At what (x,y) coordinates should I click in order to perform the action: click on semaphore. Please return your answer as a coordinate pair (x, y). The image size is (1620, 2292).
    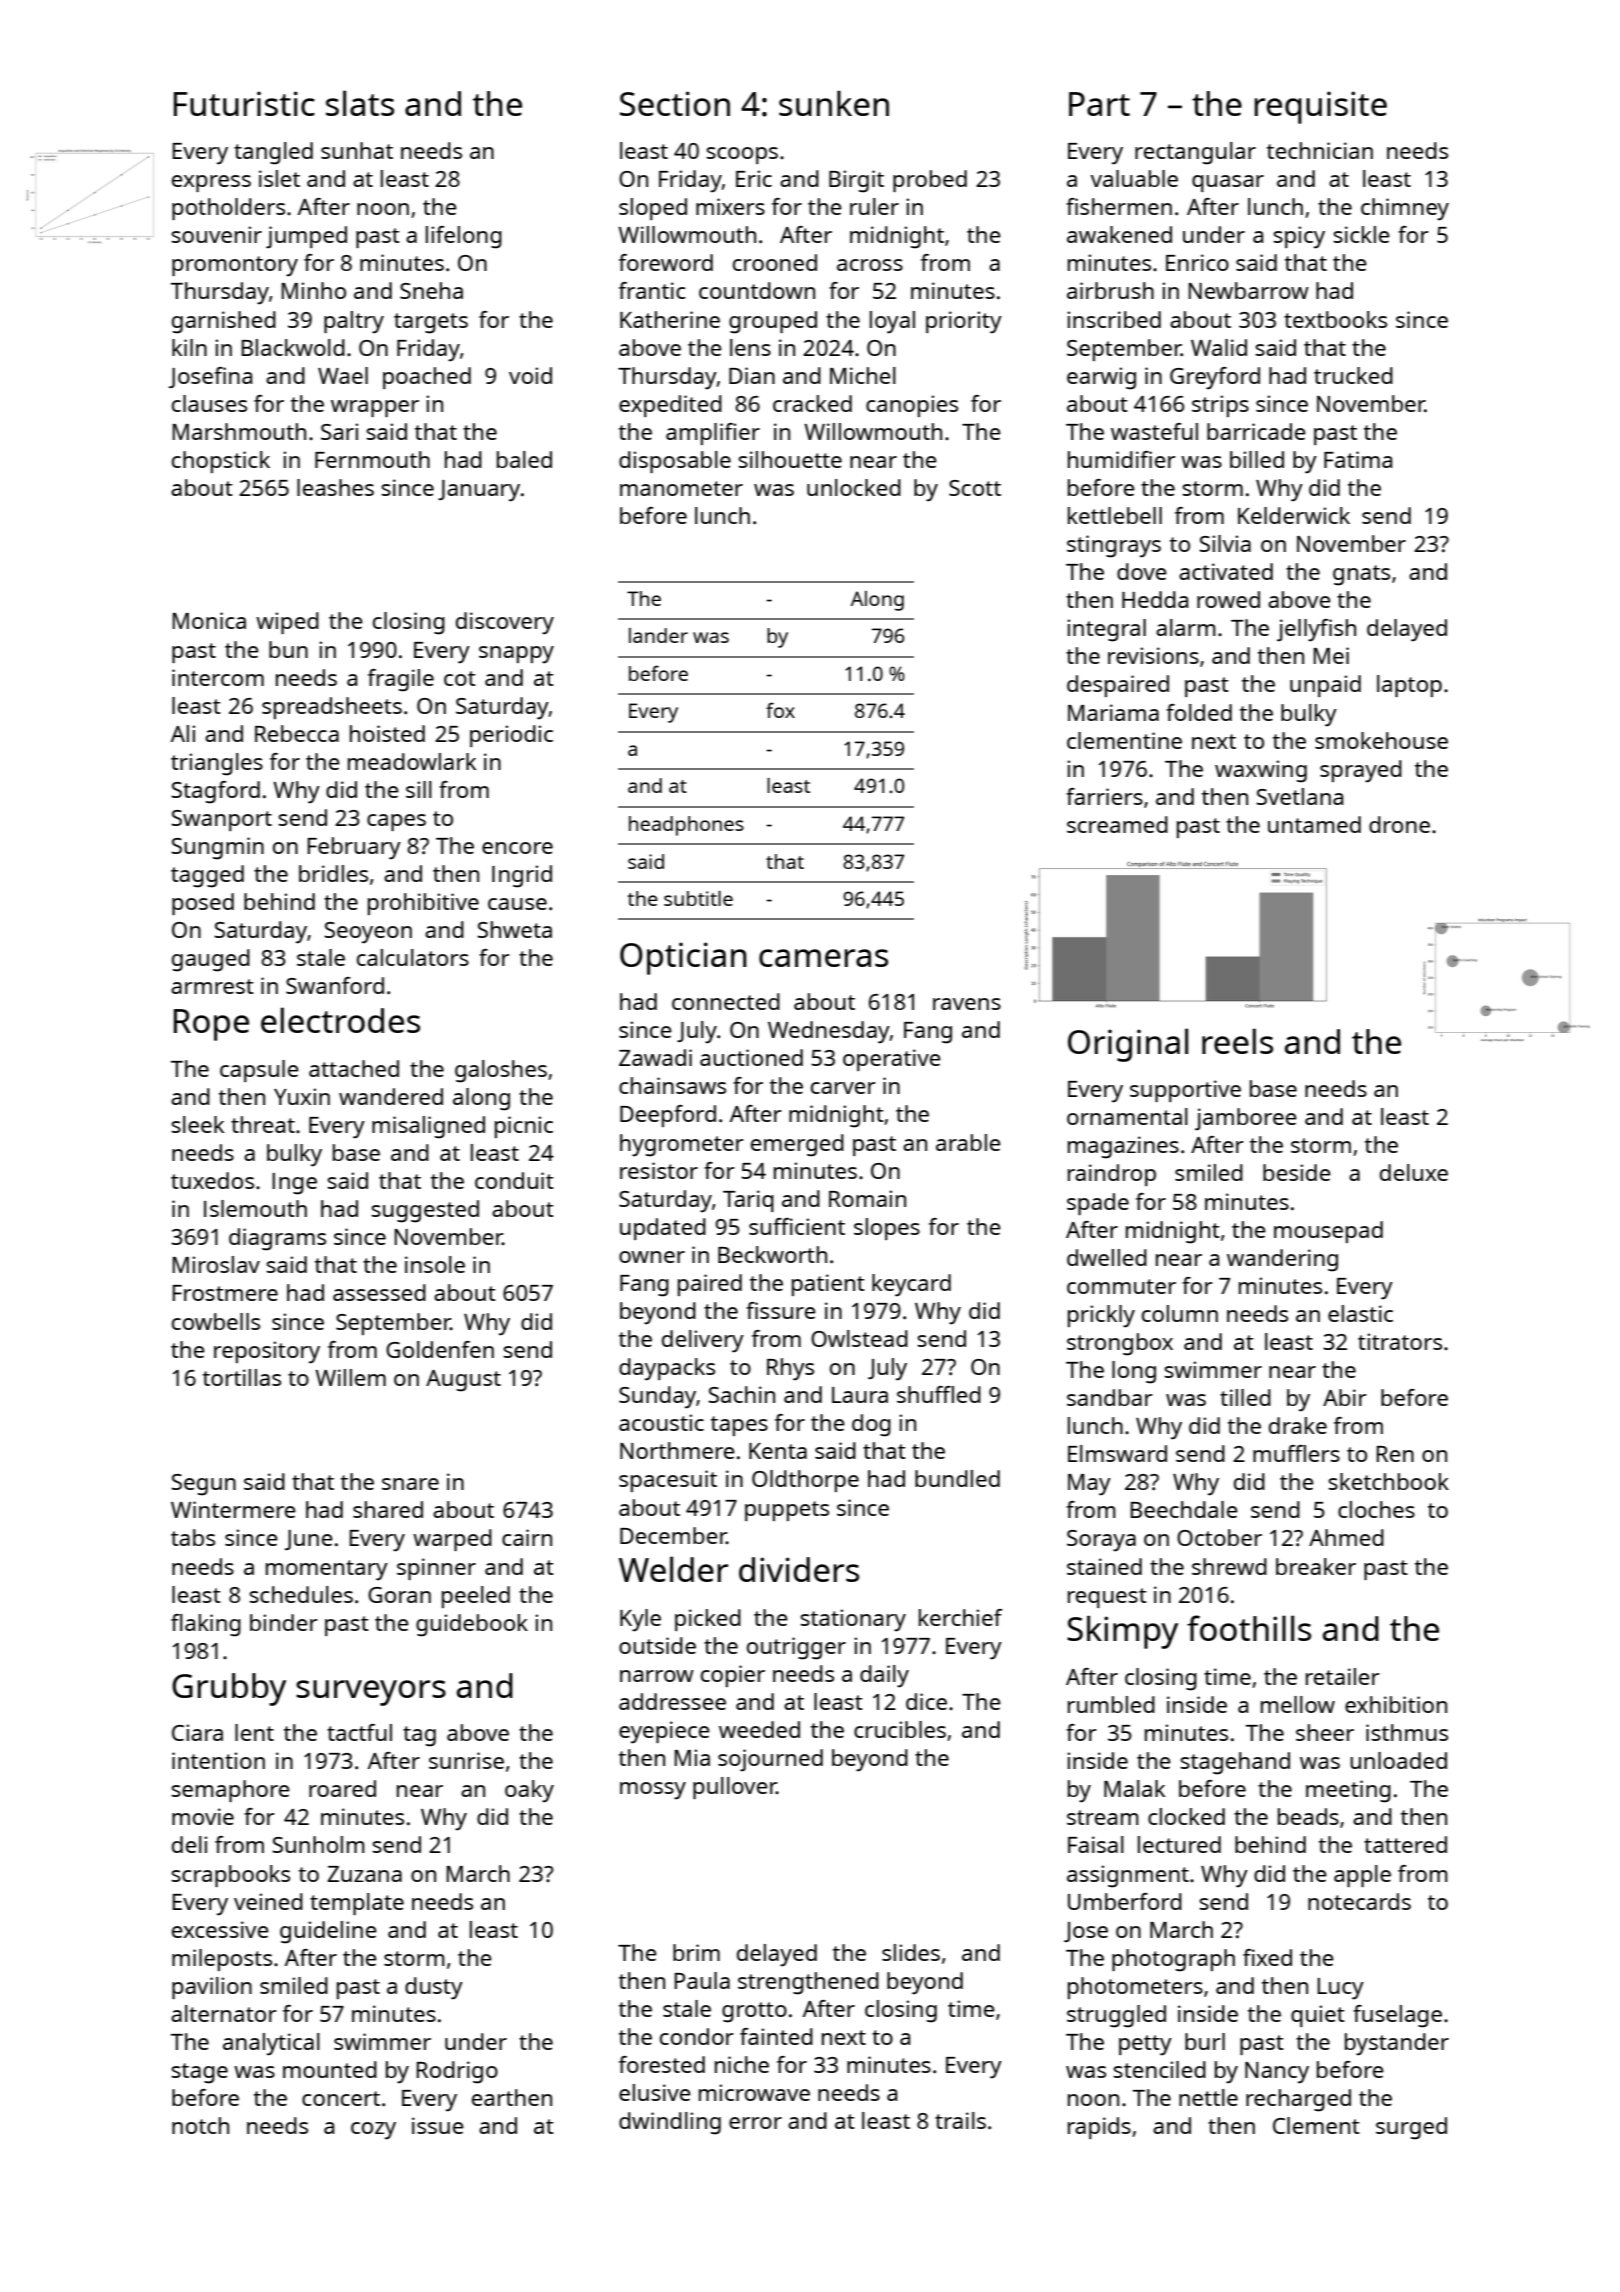
    Looking at the image, I should click on (230, 1791).
